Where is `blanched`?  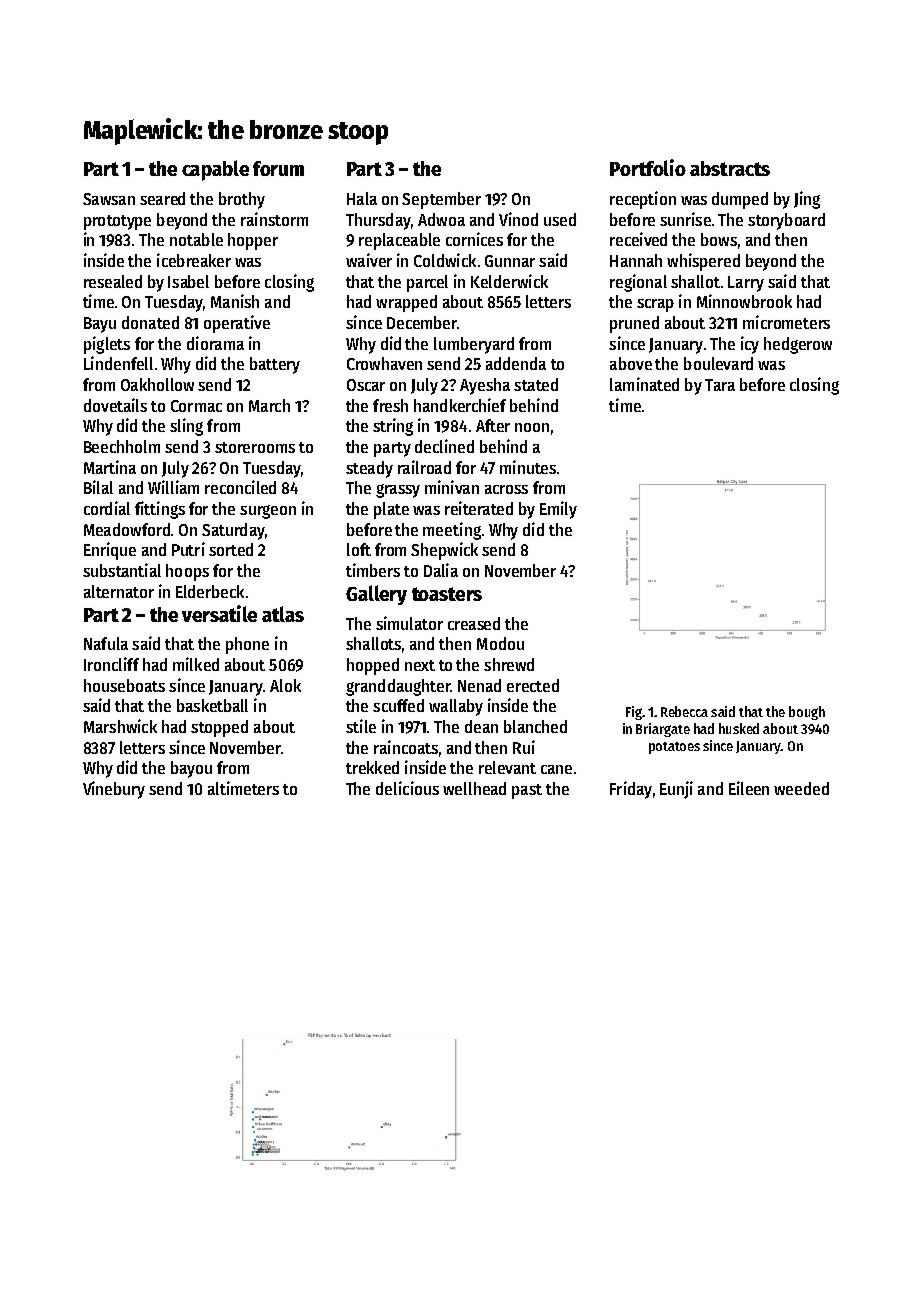
blanched is located at coordinates (535, 726).
